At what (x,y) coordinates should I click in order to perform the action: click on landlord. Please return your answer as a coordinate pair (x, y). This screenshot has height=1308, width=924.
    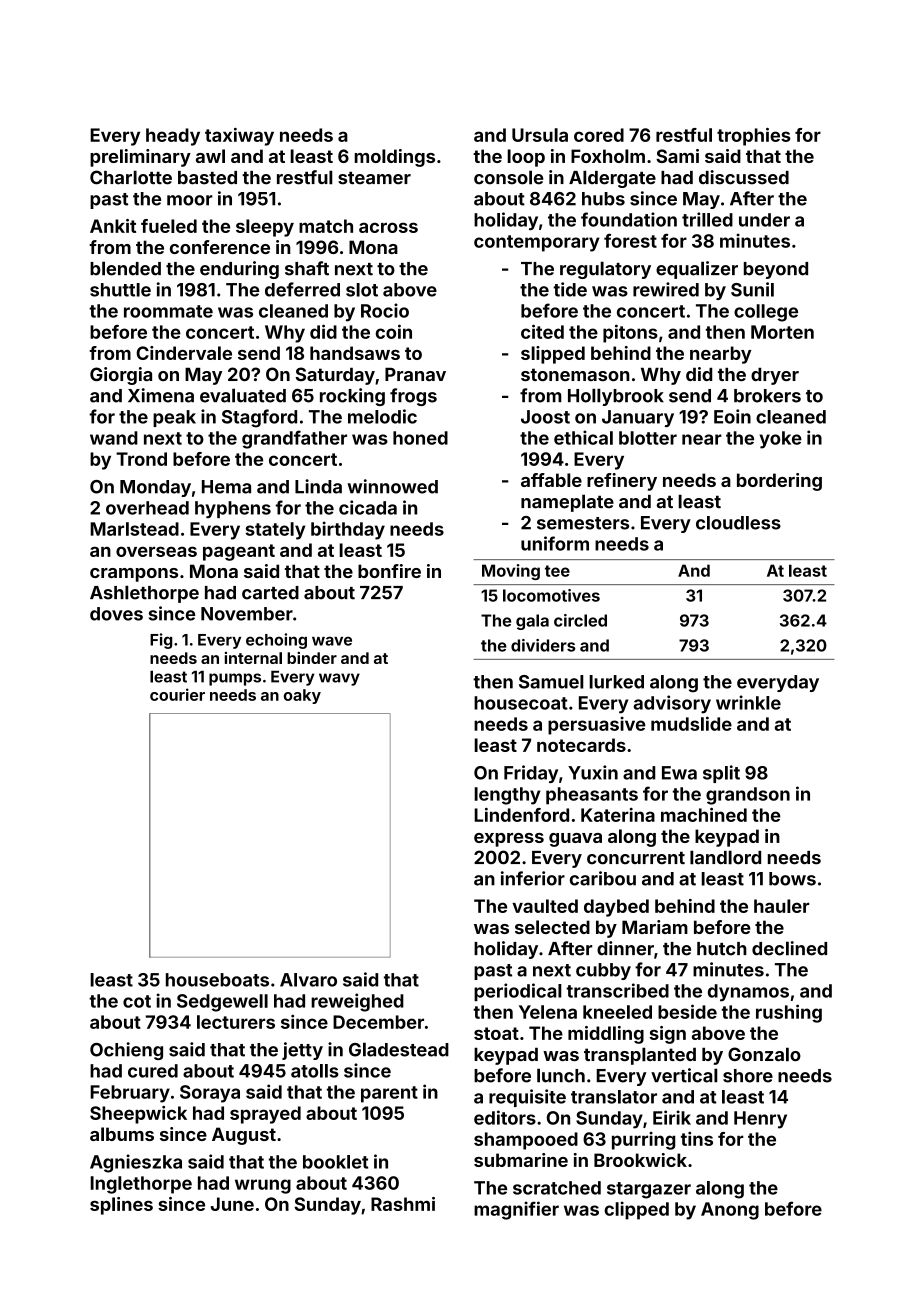
    Looking at the image, I should click on (725, 857).
